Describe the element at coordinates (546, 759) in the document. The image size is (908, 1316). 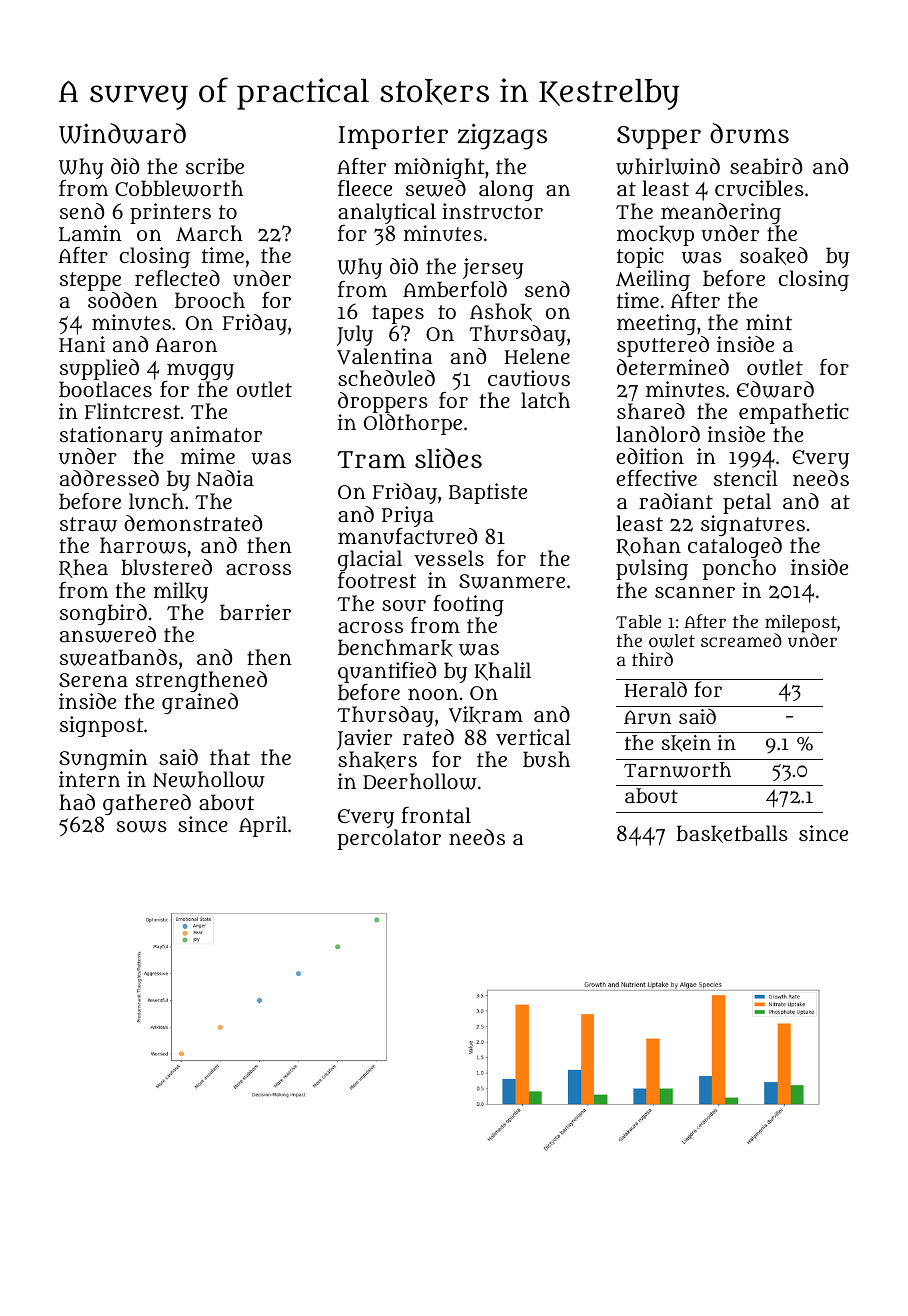
I see `bush` at that location.
